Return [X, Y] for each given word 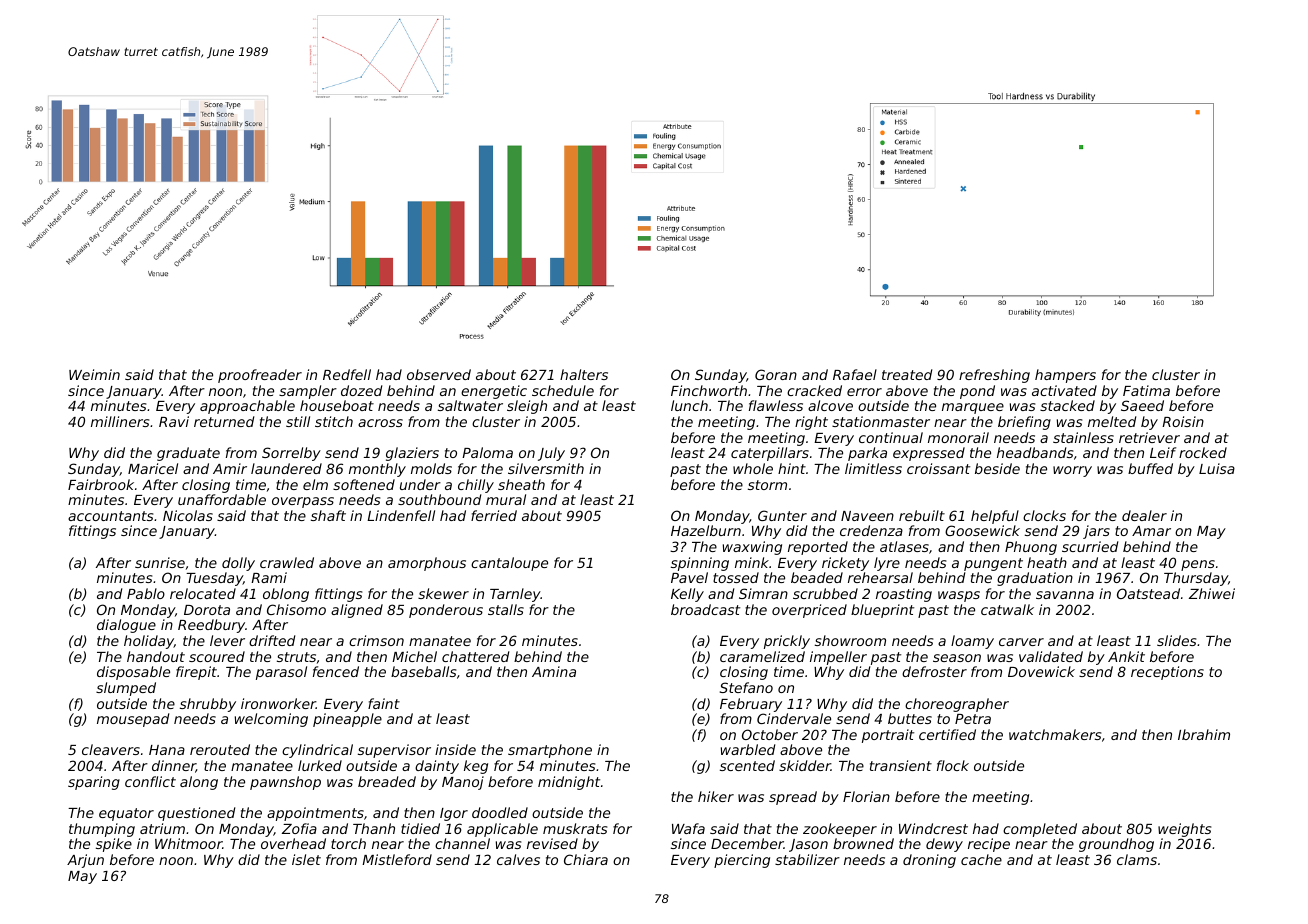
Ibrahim [1204, 734]
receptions [1167, 673]
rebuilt [922, 515]
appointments [315, 814]
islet [306, 859]
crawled [287, 562]
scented [747, 765]
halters [584, 374]
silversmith [546, 468]
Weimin [94, 374]
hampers [1065, 376]
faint [384, 703]
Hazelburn [706, 530]
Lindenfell [401, 515]
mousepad [133, 720]
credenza [871, 530]
